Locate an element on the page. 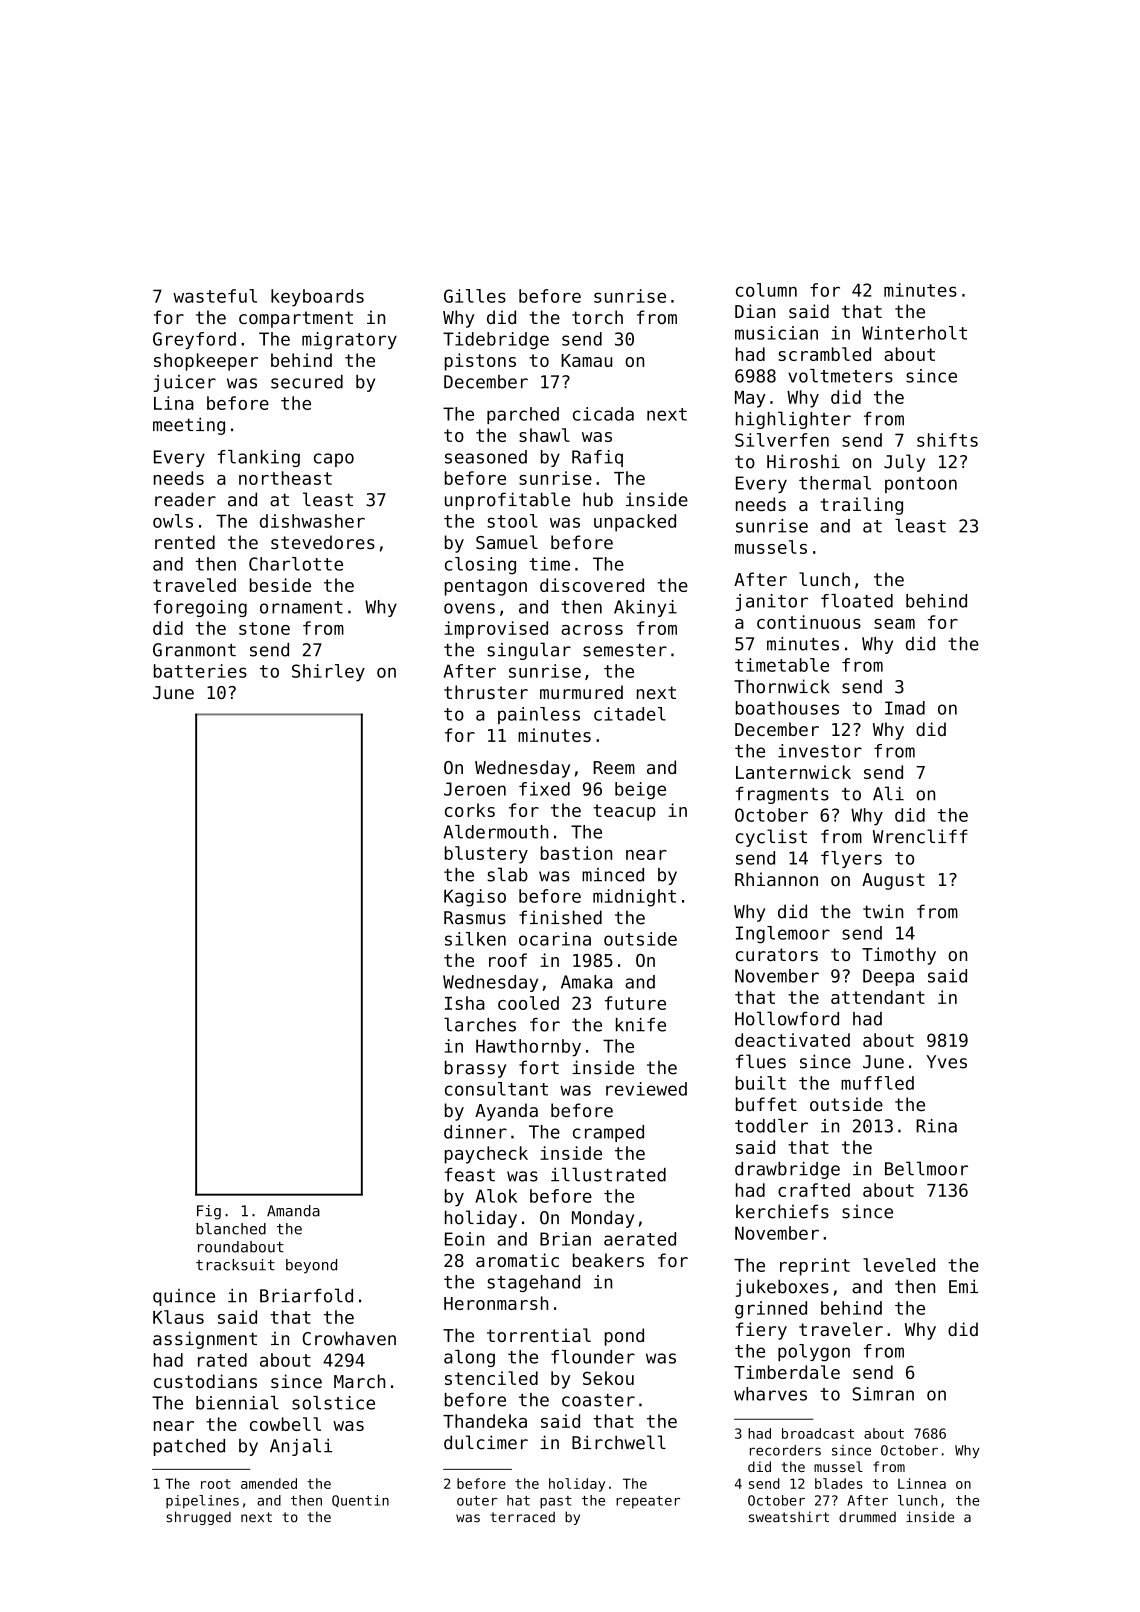  Lanternwick is located at coordinates (793, 772).
